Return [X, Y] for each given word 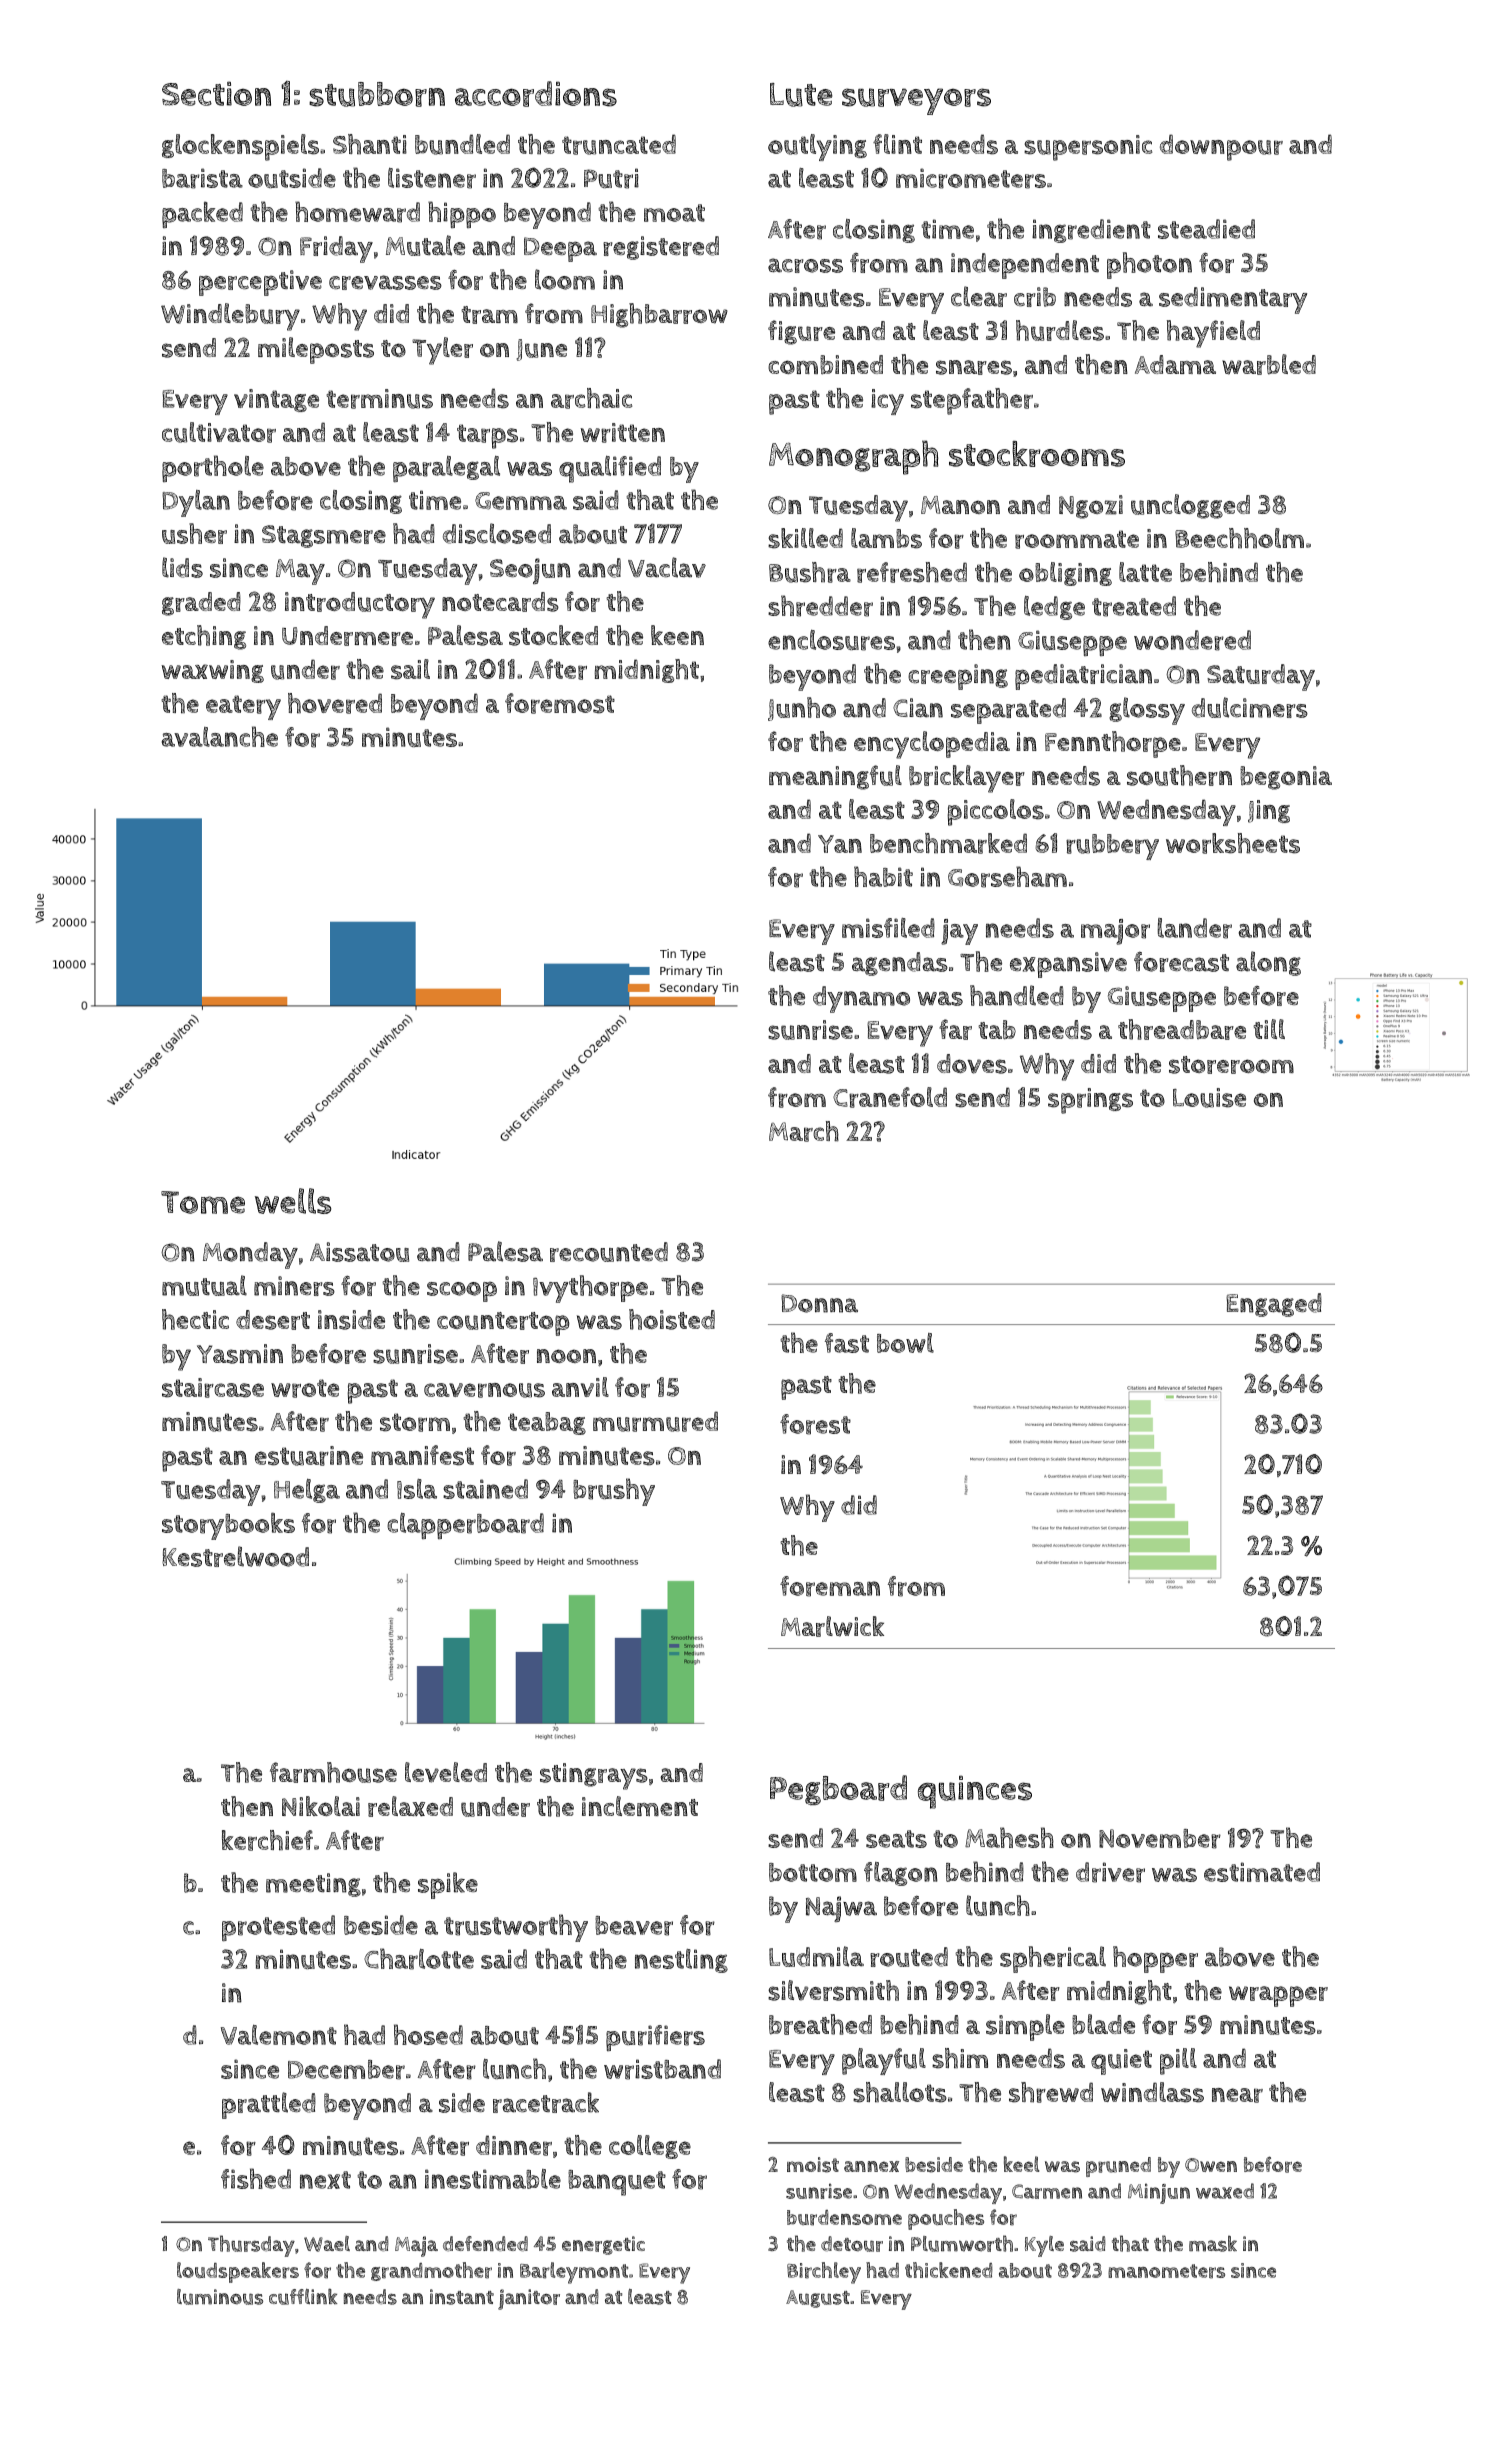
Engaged [1274, 1305]
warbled [1269, 364]
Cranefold [890, 1097]
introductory [360, 605]
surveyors [916, 101]
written [622, 433]
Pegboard [838, 1790]
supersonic [1088, 148]
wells [293, 1201]
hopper [1155, 1959]
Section [216, 93]
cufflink [303, 2296]
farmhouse [333, 1772]
